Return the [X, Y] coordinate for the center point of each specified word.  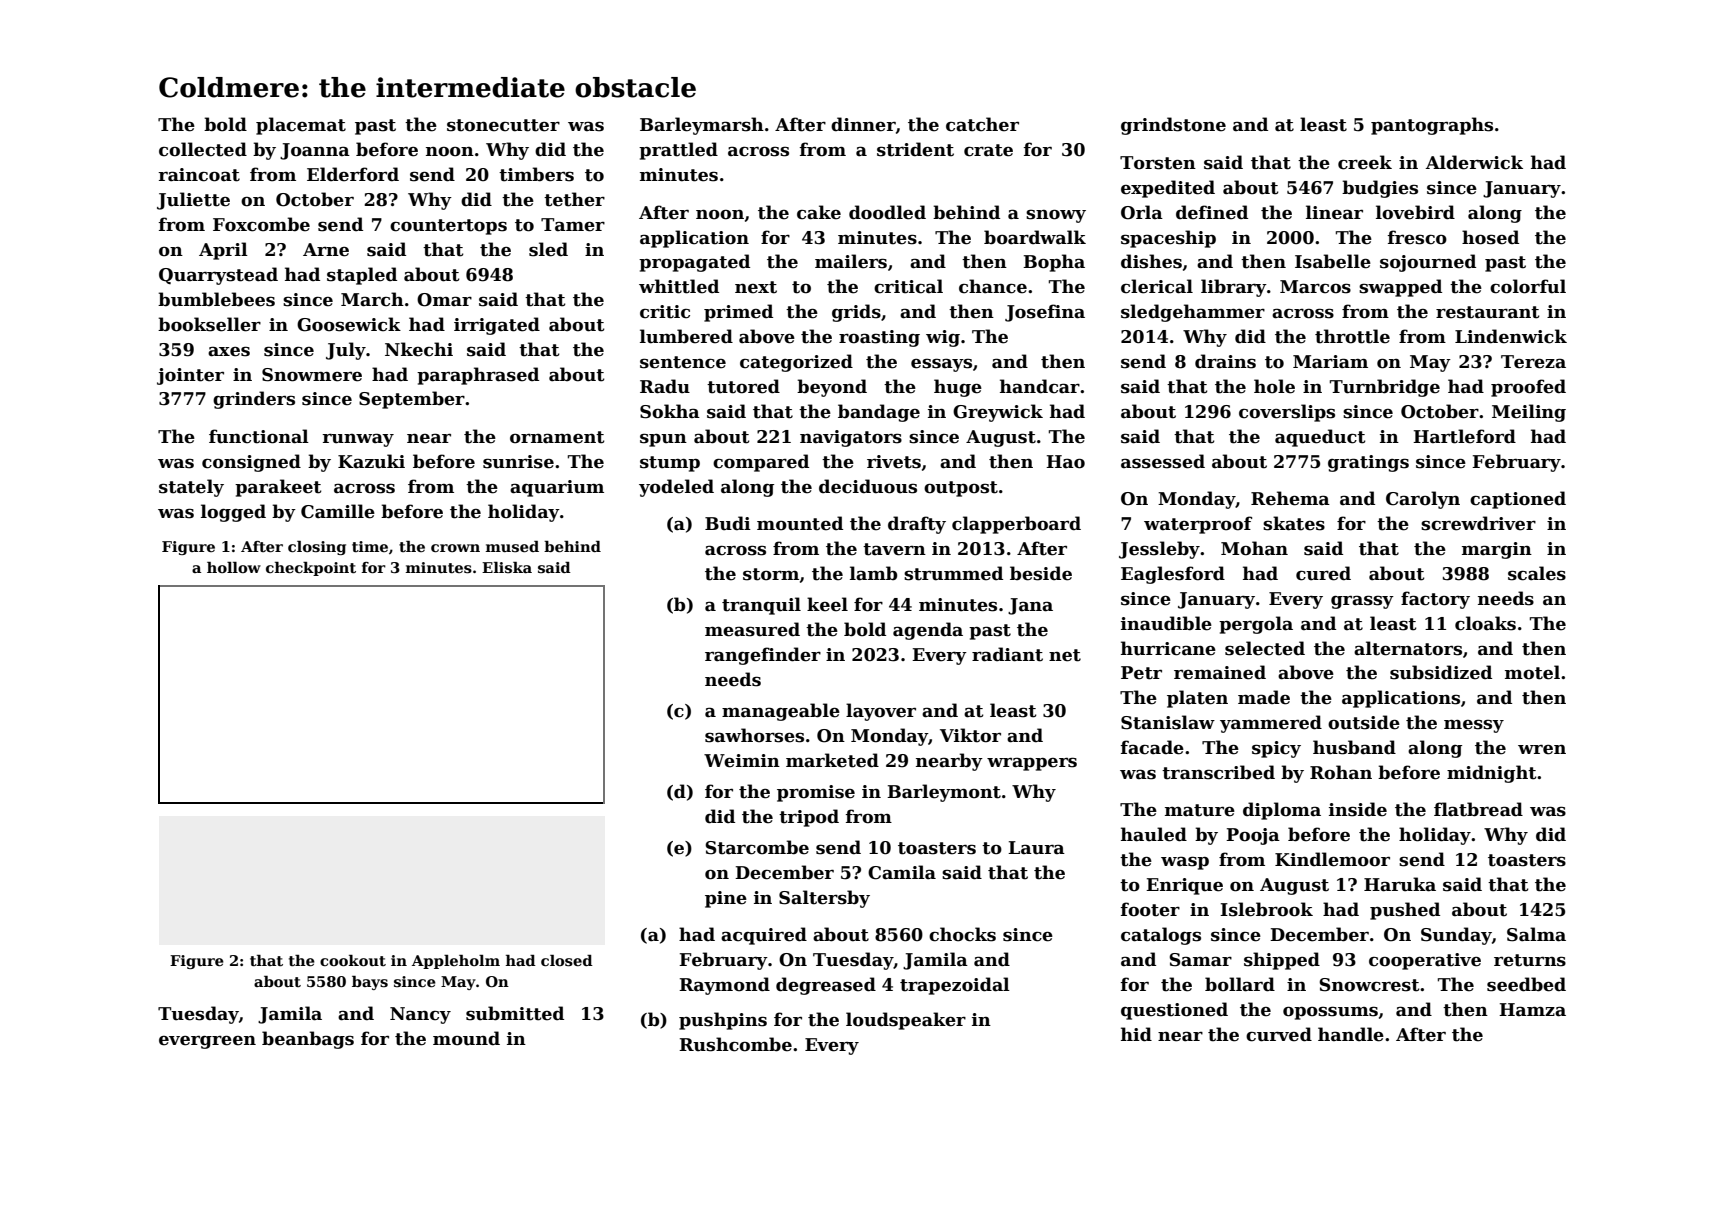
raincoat [199, 175]
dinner [863, 124]
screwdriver [1478, 523]
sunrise [518, 462]
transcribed [1218, 772]
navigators [851, 438]
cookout [353, 960]
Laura [1036, 848]
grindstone [1173, 126]
